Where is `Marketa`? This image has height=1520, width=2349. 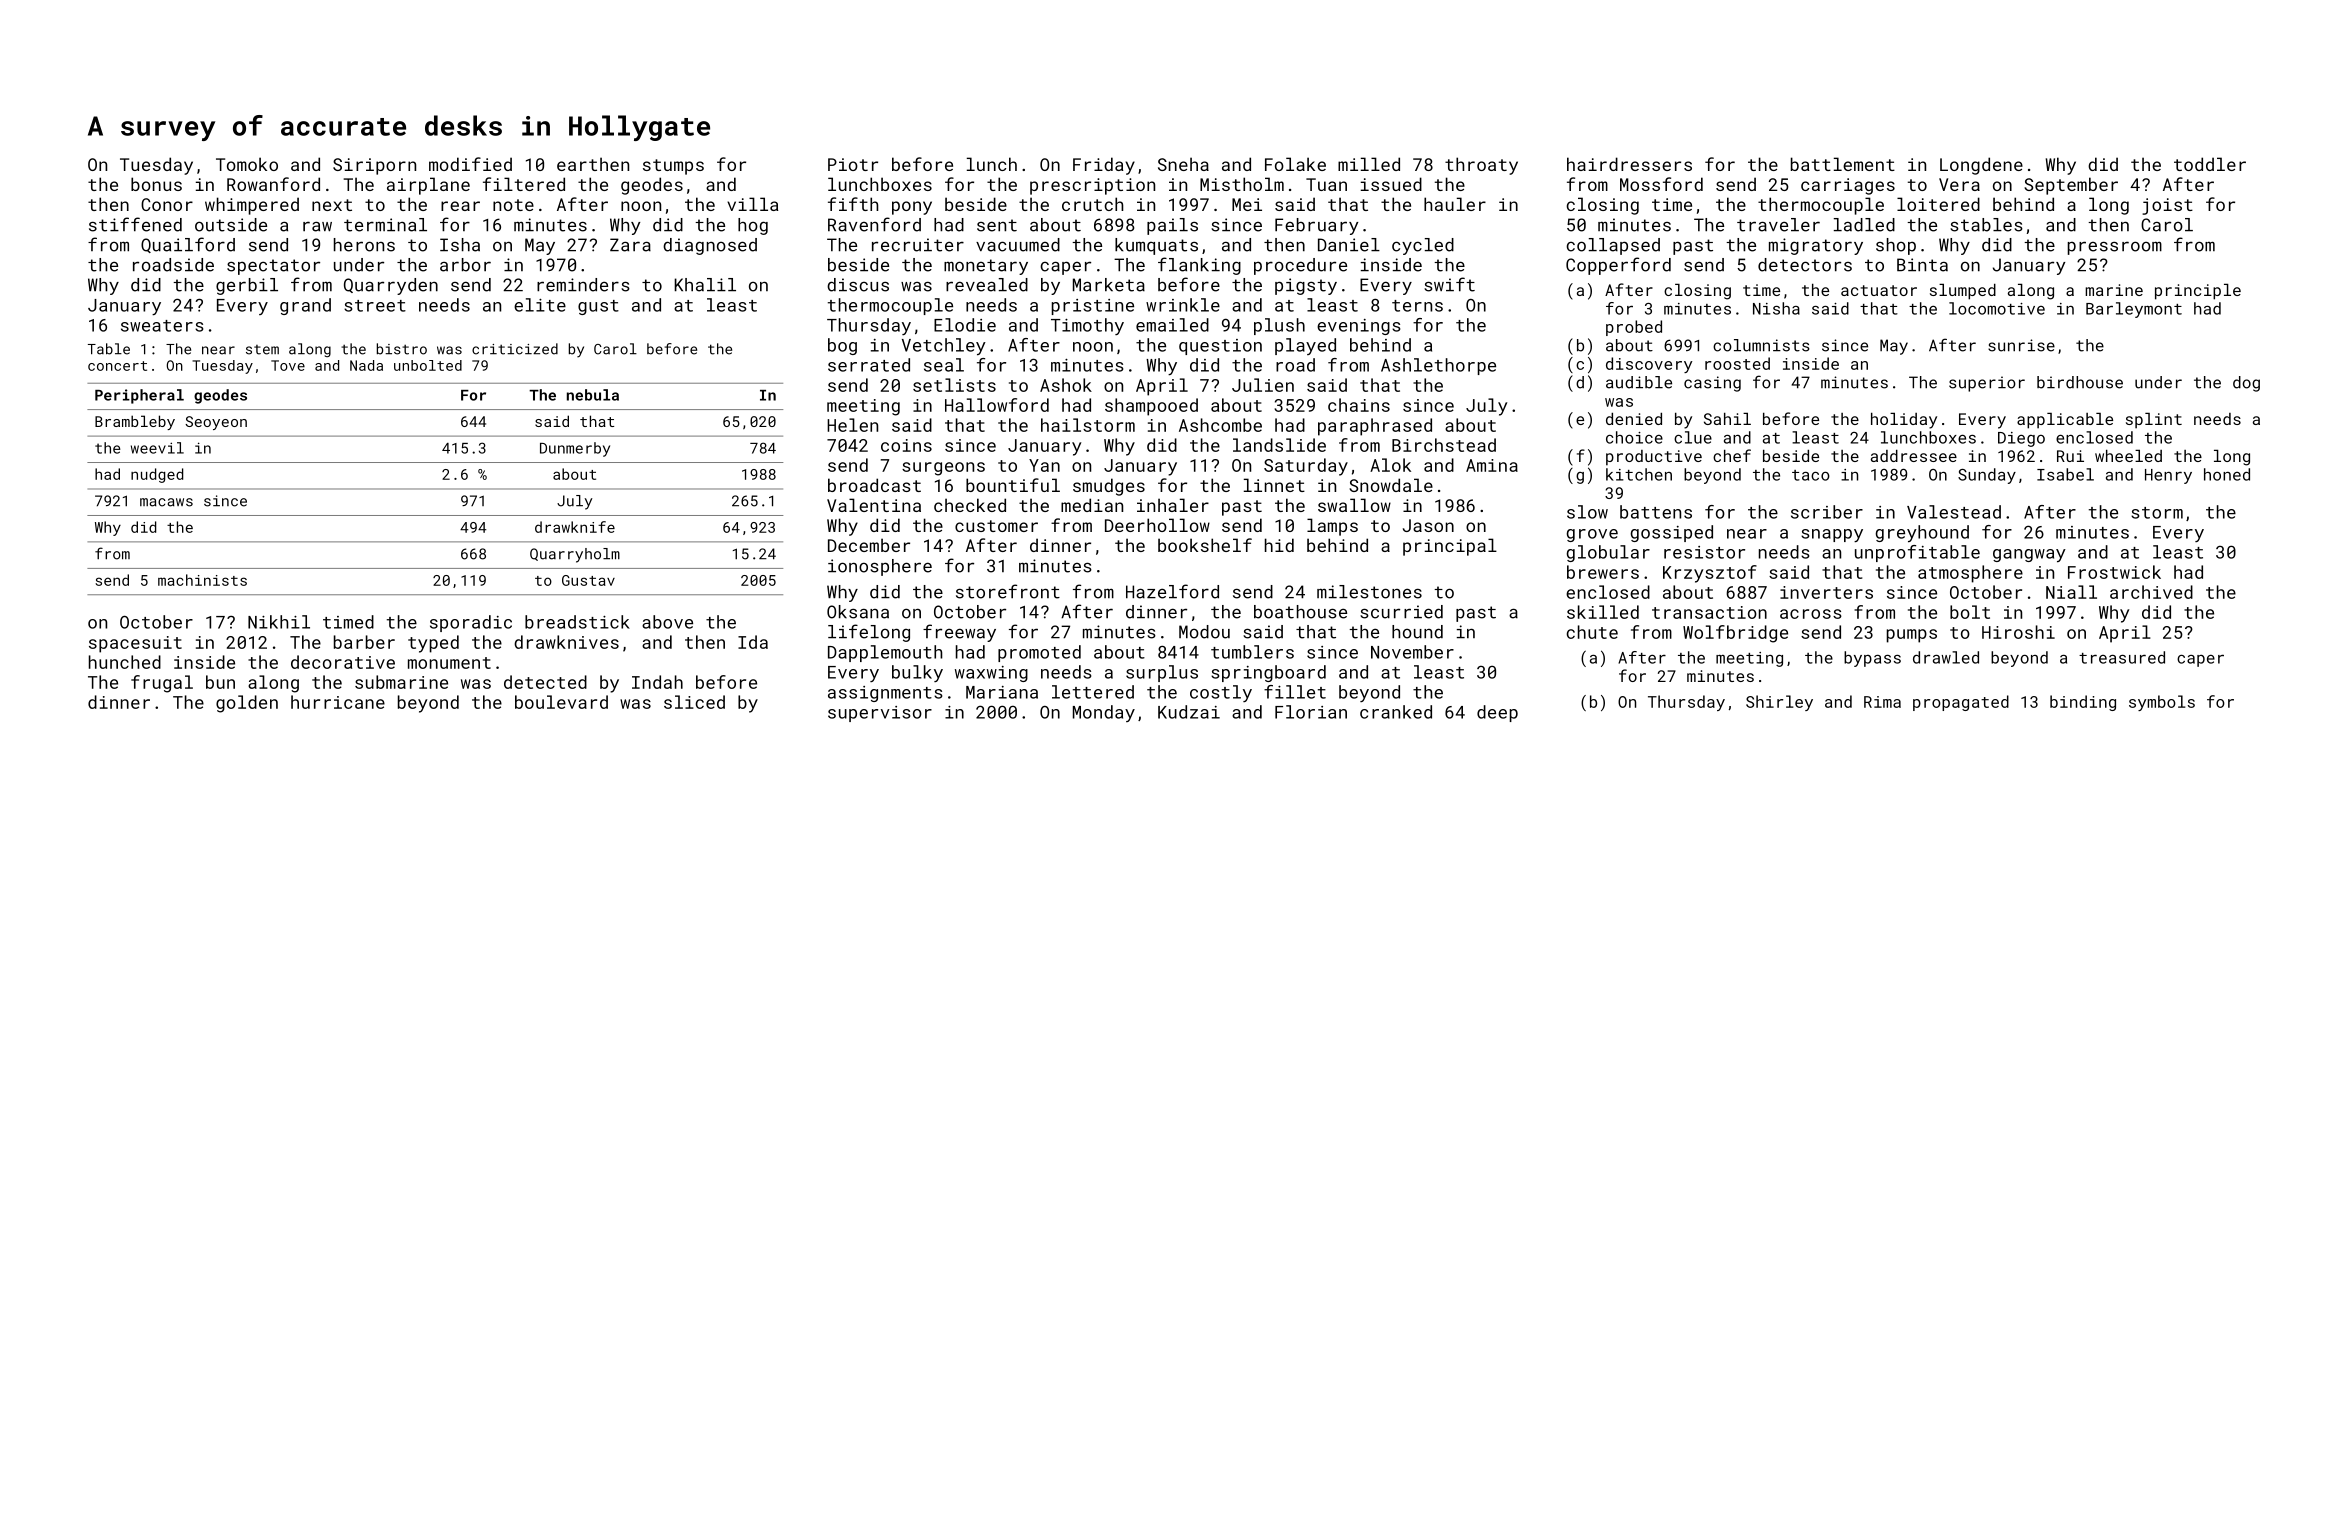 Marketa is located at coordinates (1109, 285).
